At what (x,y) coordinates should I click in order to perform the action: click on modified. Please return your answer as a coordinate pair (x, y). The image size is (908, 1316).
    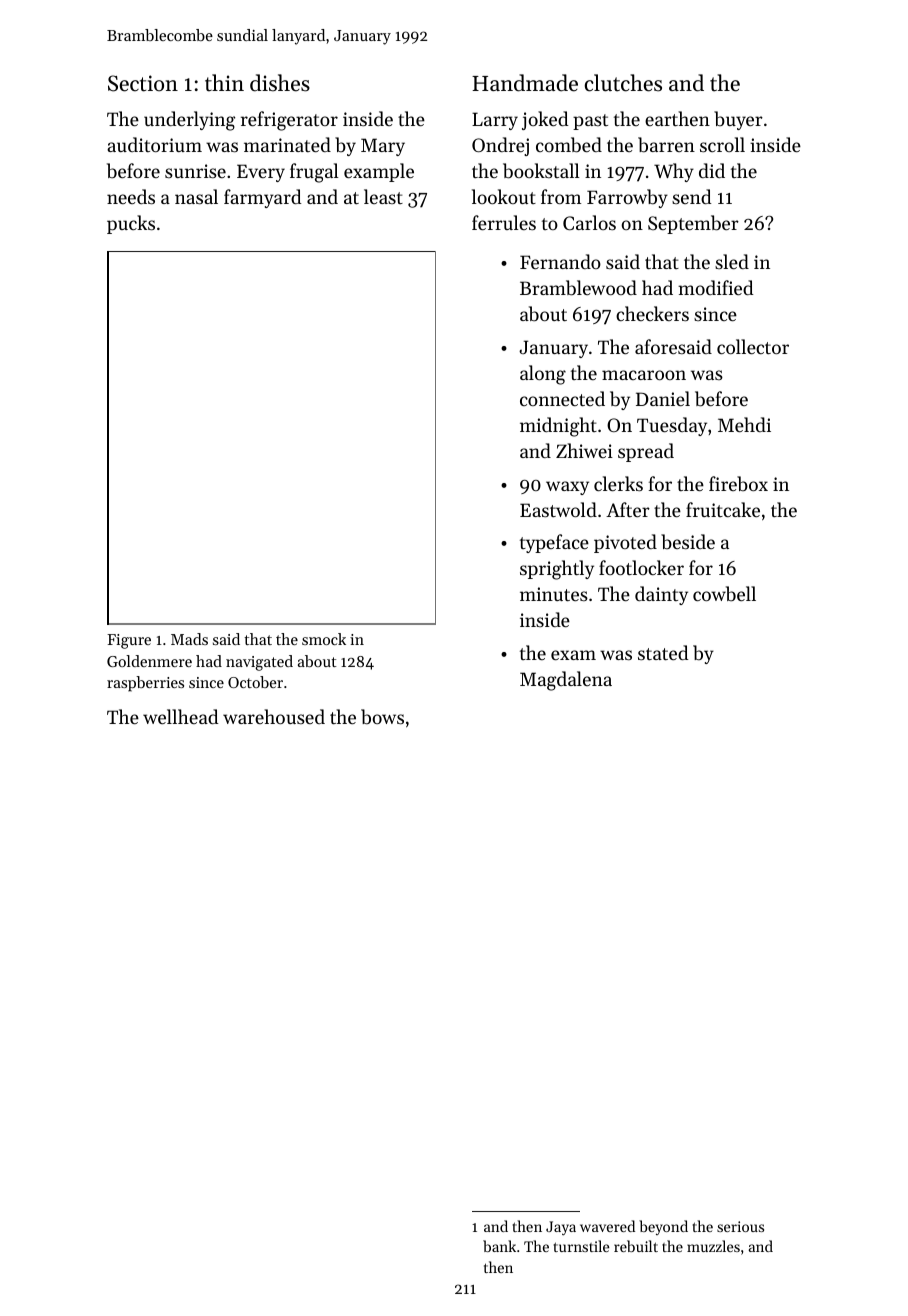
    Looking at the image, I should click on (716, 287).
